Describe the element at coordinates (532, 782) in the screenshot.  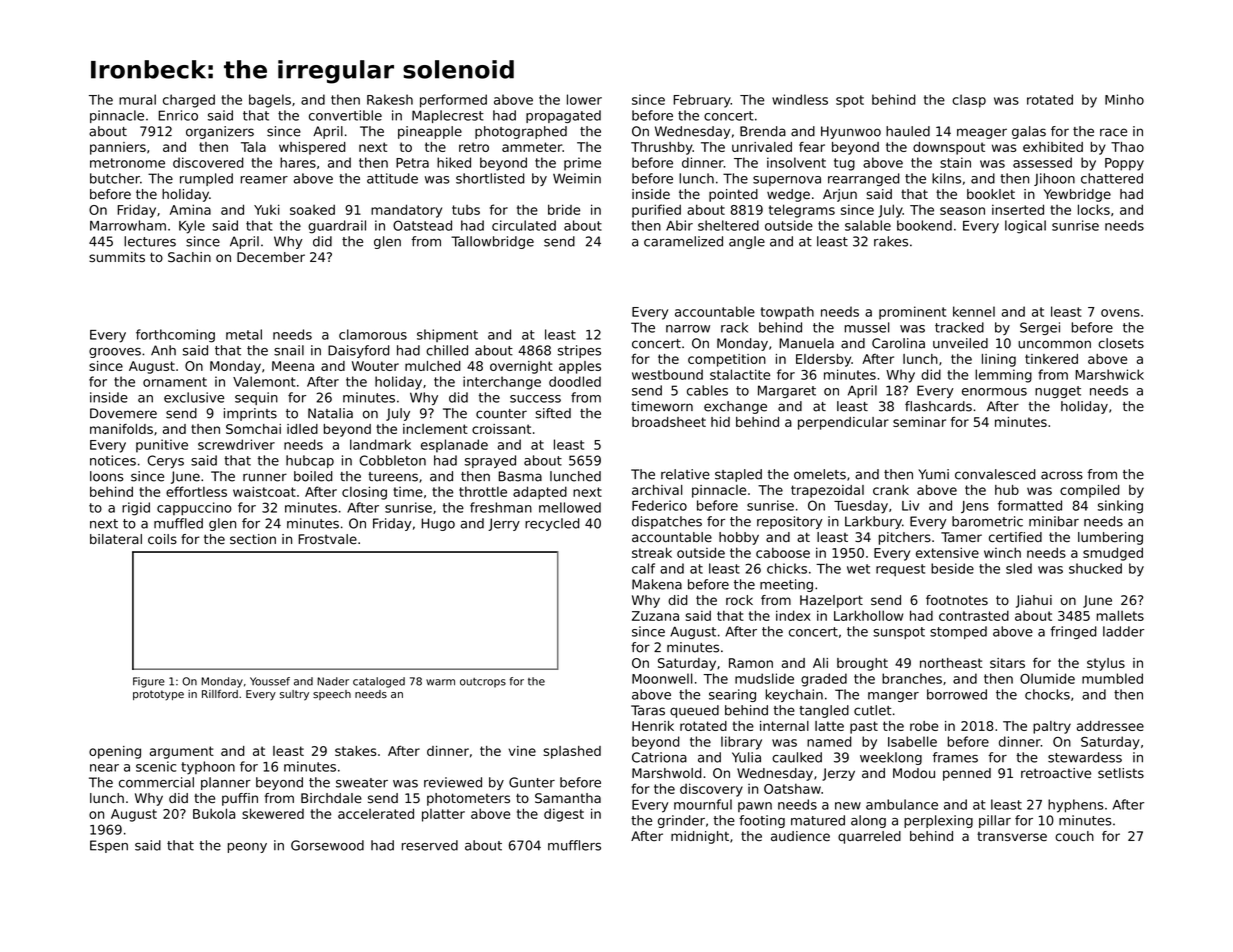
I see `Gunter` at that location.
